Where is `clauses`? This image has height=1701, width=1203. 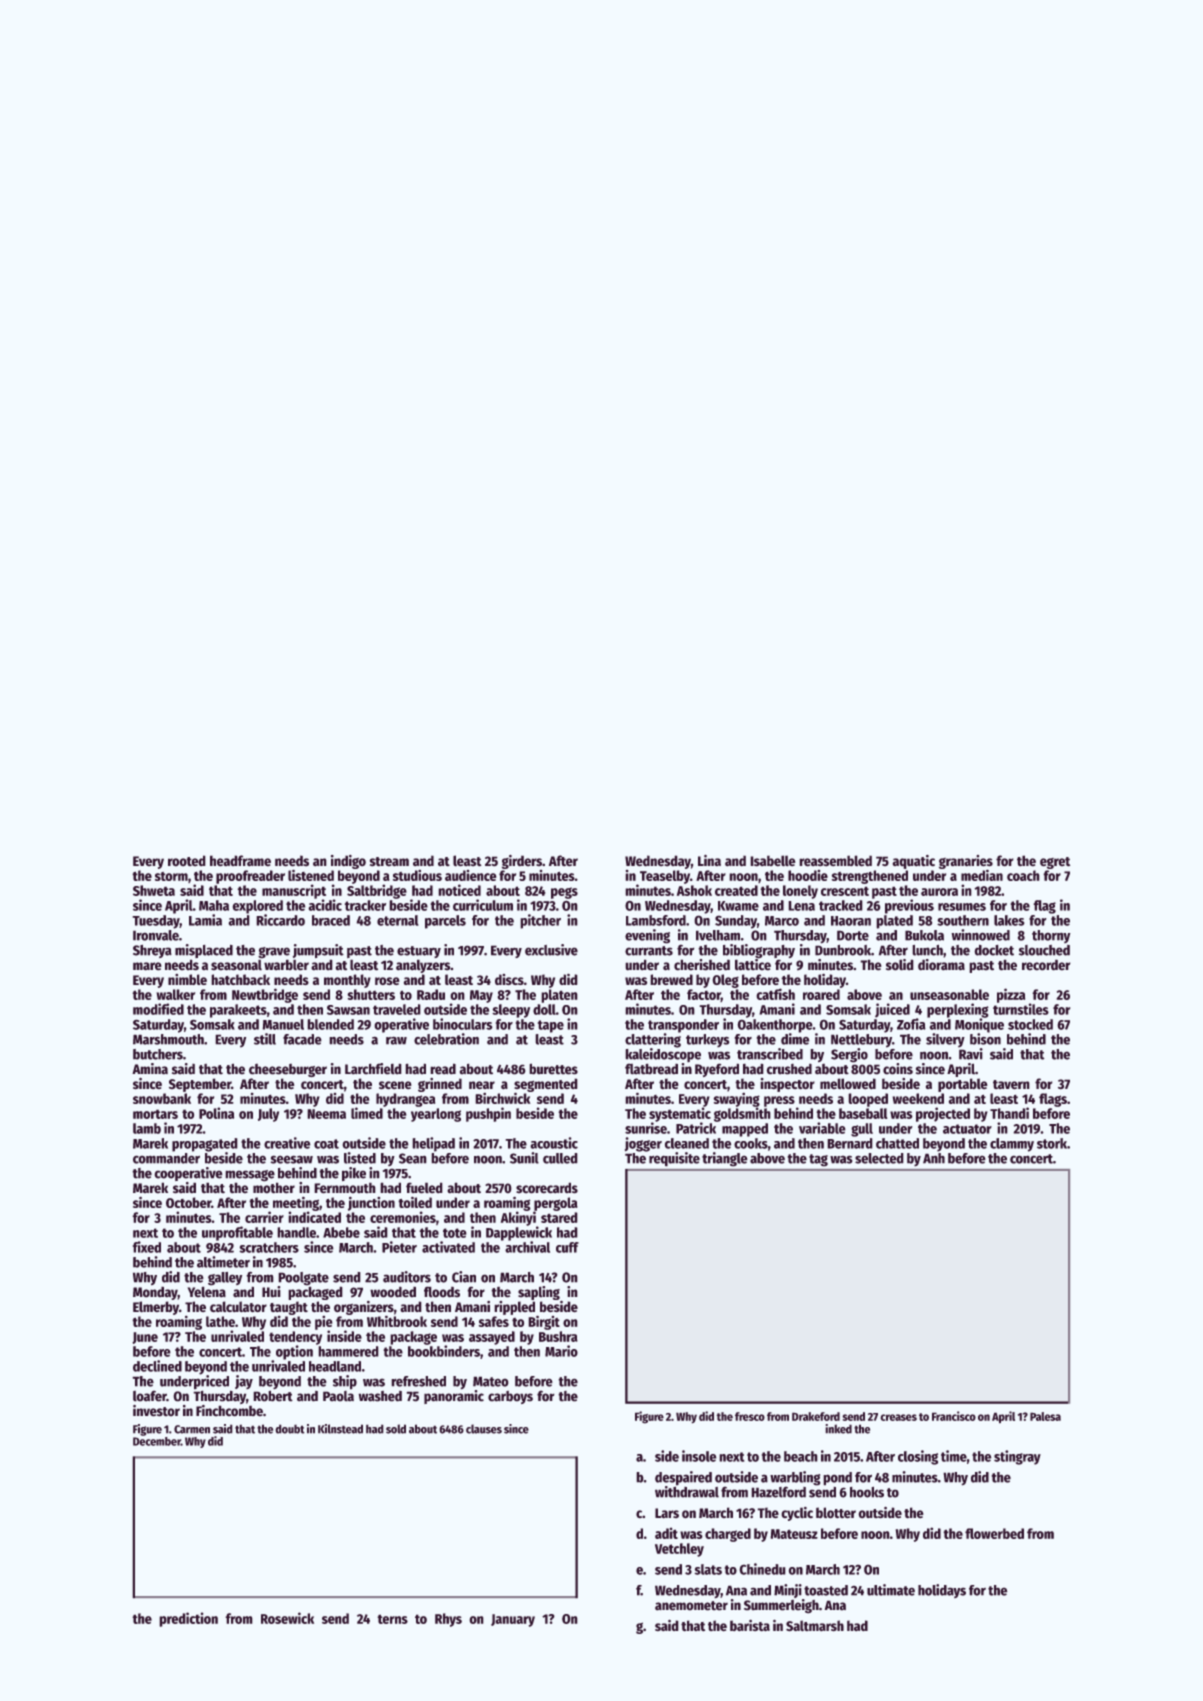
clauses is located at coordinates (484, 1429).
